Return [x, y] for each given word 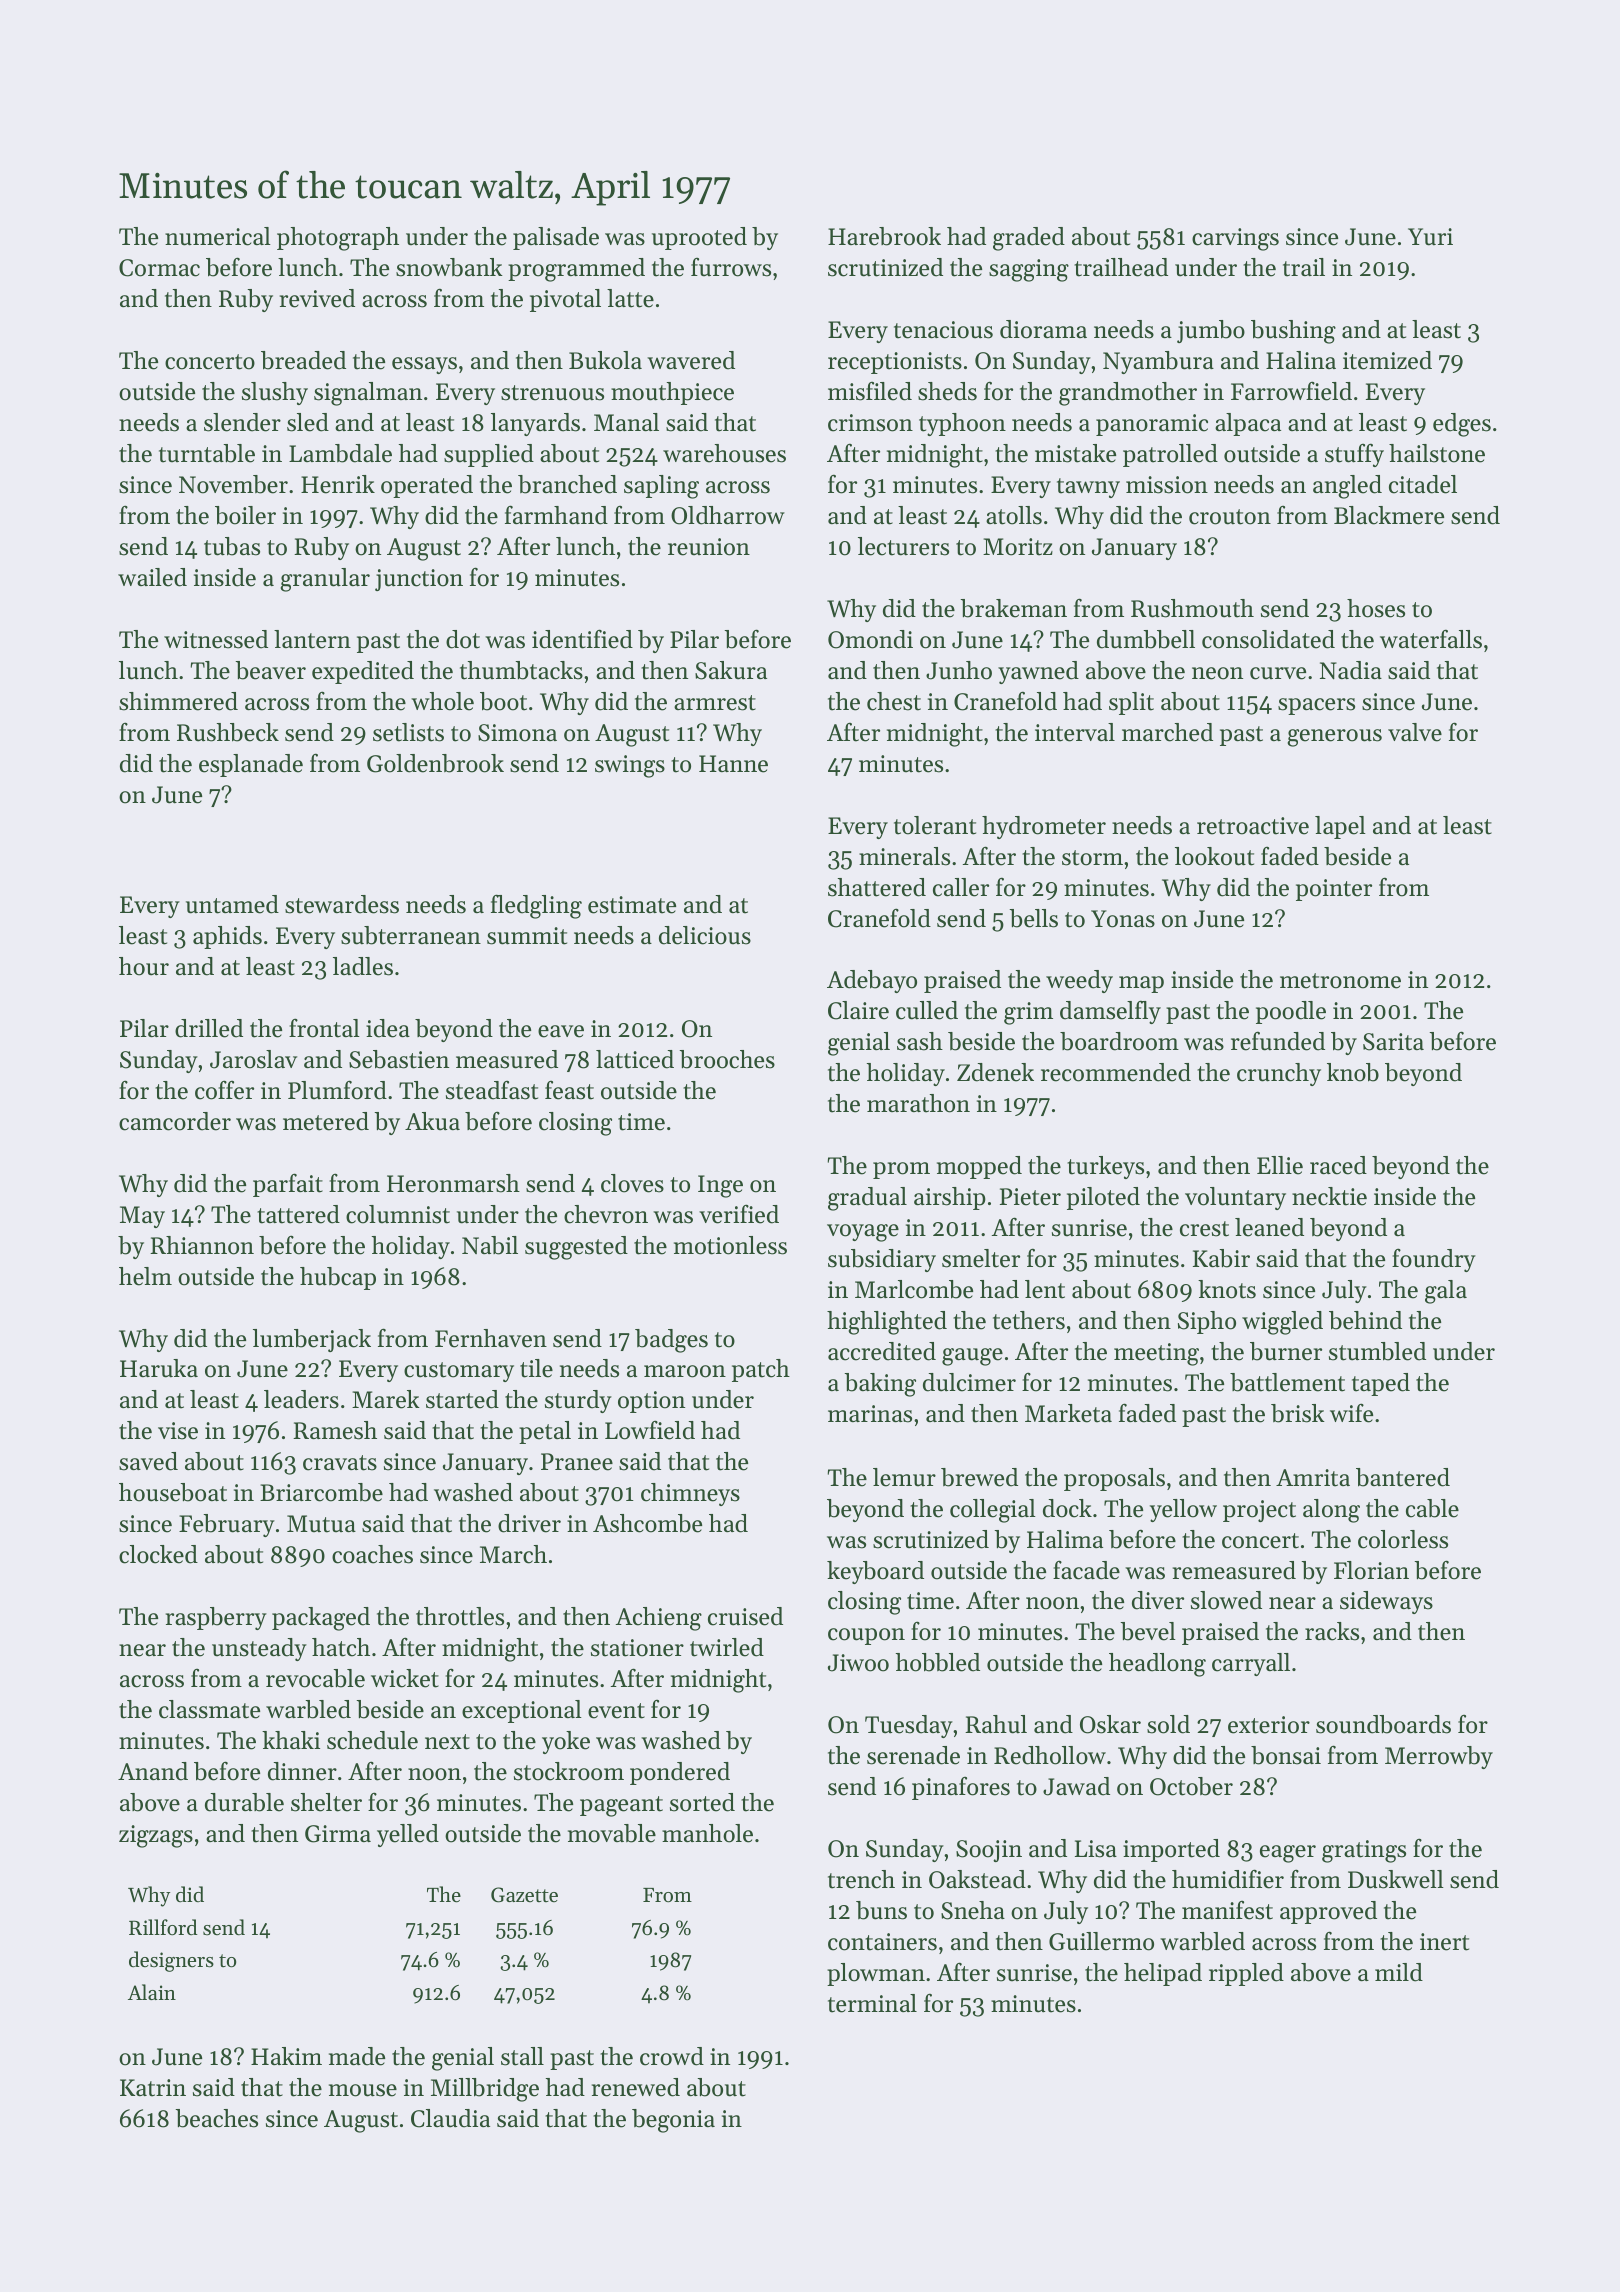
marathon [918, 1103]
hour [144, 966]
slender [242, 422]
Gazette [524, 1895]
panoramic [1152, 425]
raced [1338, 1165]
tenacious [943, 330]
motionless [730, 1245]
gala [1446, 1292]
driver [529, 1523]
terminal [872, 2003]
